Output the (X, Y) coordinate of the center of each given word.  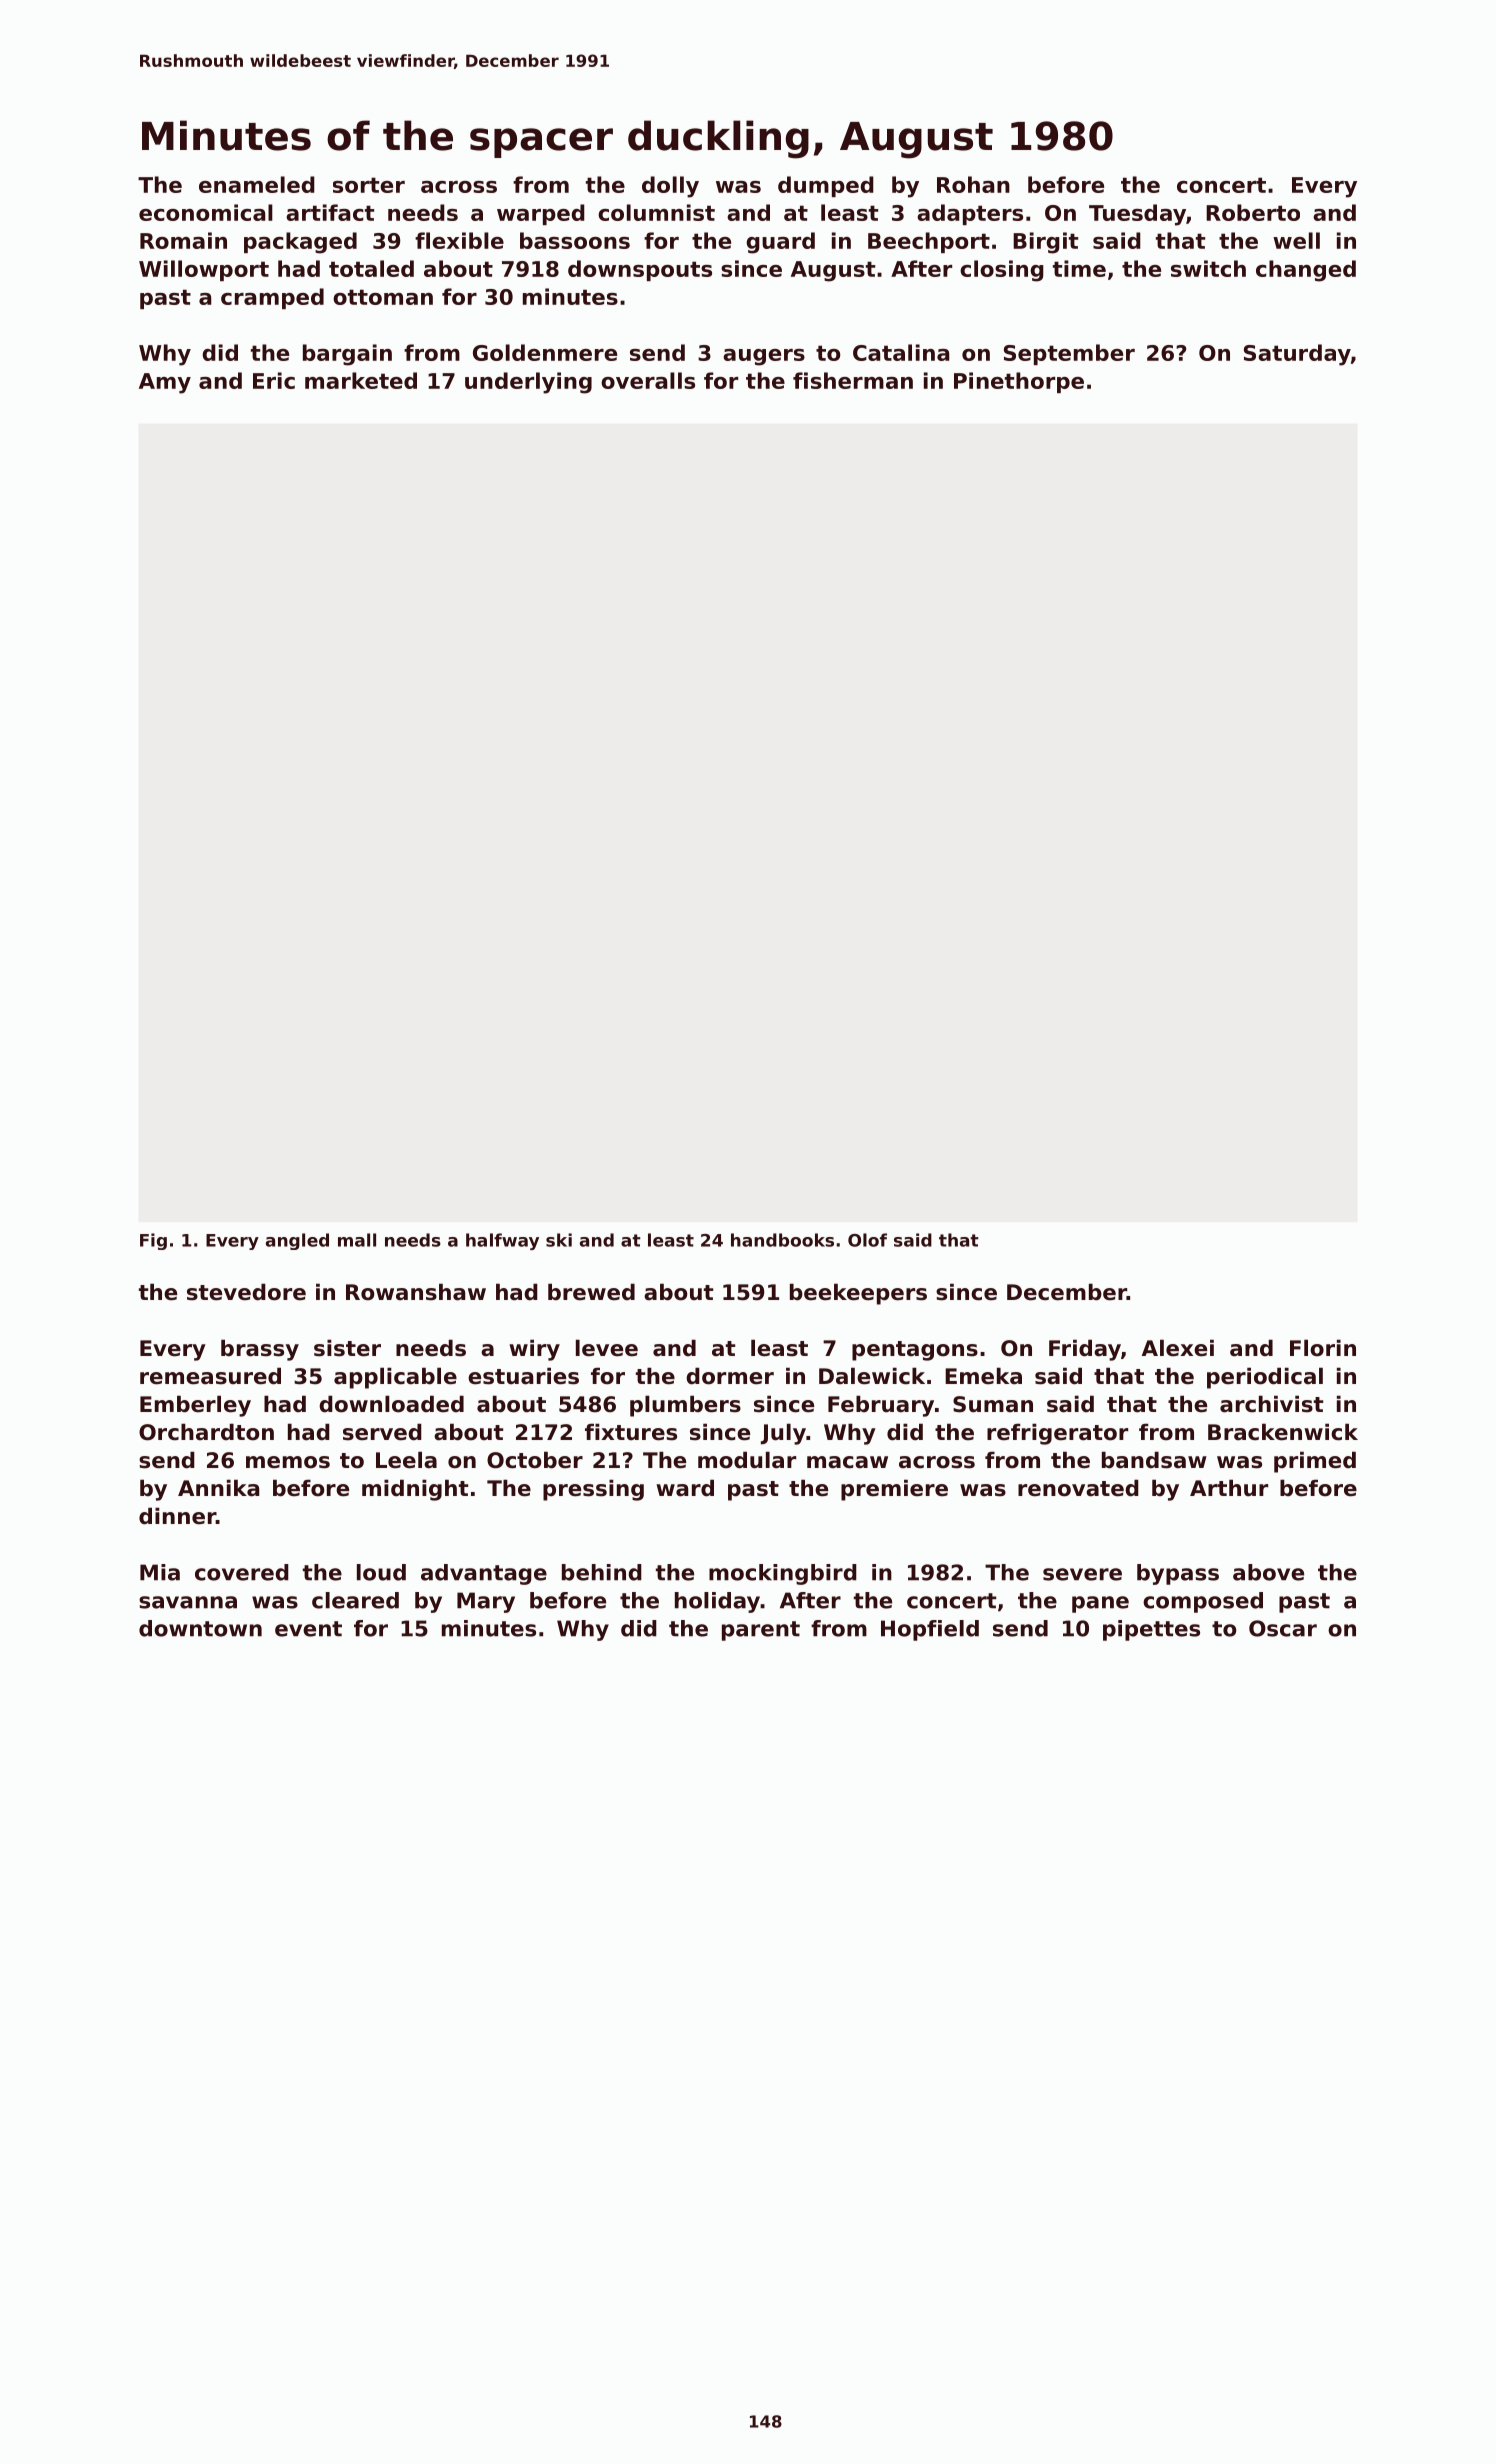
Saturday (1297, 355)
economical (206, 212)
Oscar (1283, 1628)
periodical (1265, 1378)
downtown (200, 1628)
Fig (153, 1241)
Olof (867, 1240)
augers (764, 357)
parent (761, 1631)
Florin (1323, 1348)
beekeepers (858, 1294)
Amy (165, 383)
